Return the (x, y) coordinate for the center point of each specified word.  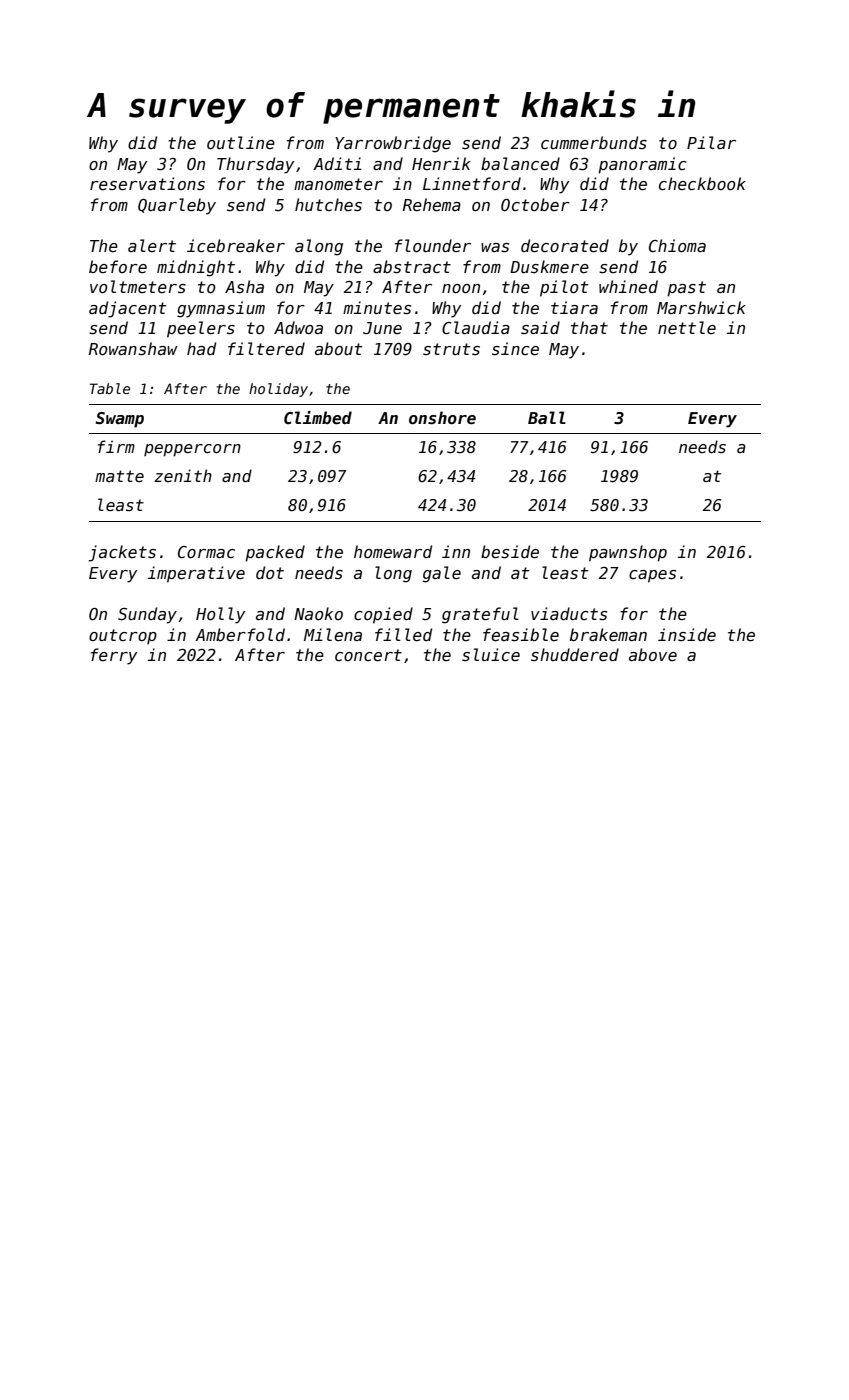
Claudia (476, 327)
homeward (393, 551)
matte (119, 476)
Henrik (441, 163)
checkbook (702, 183)
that (589, 327)
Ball (547, 417)
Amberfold (240, 634)
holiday (278, 390)
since (515, 348)
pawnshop (628, 553)
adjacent (128, 309)
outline (241, 142)
